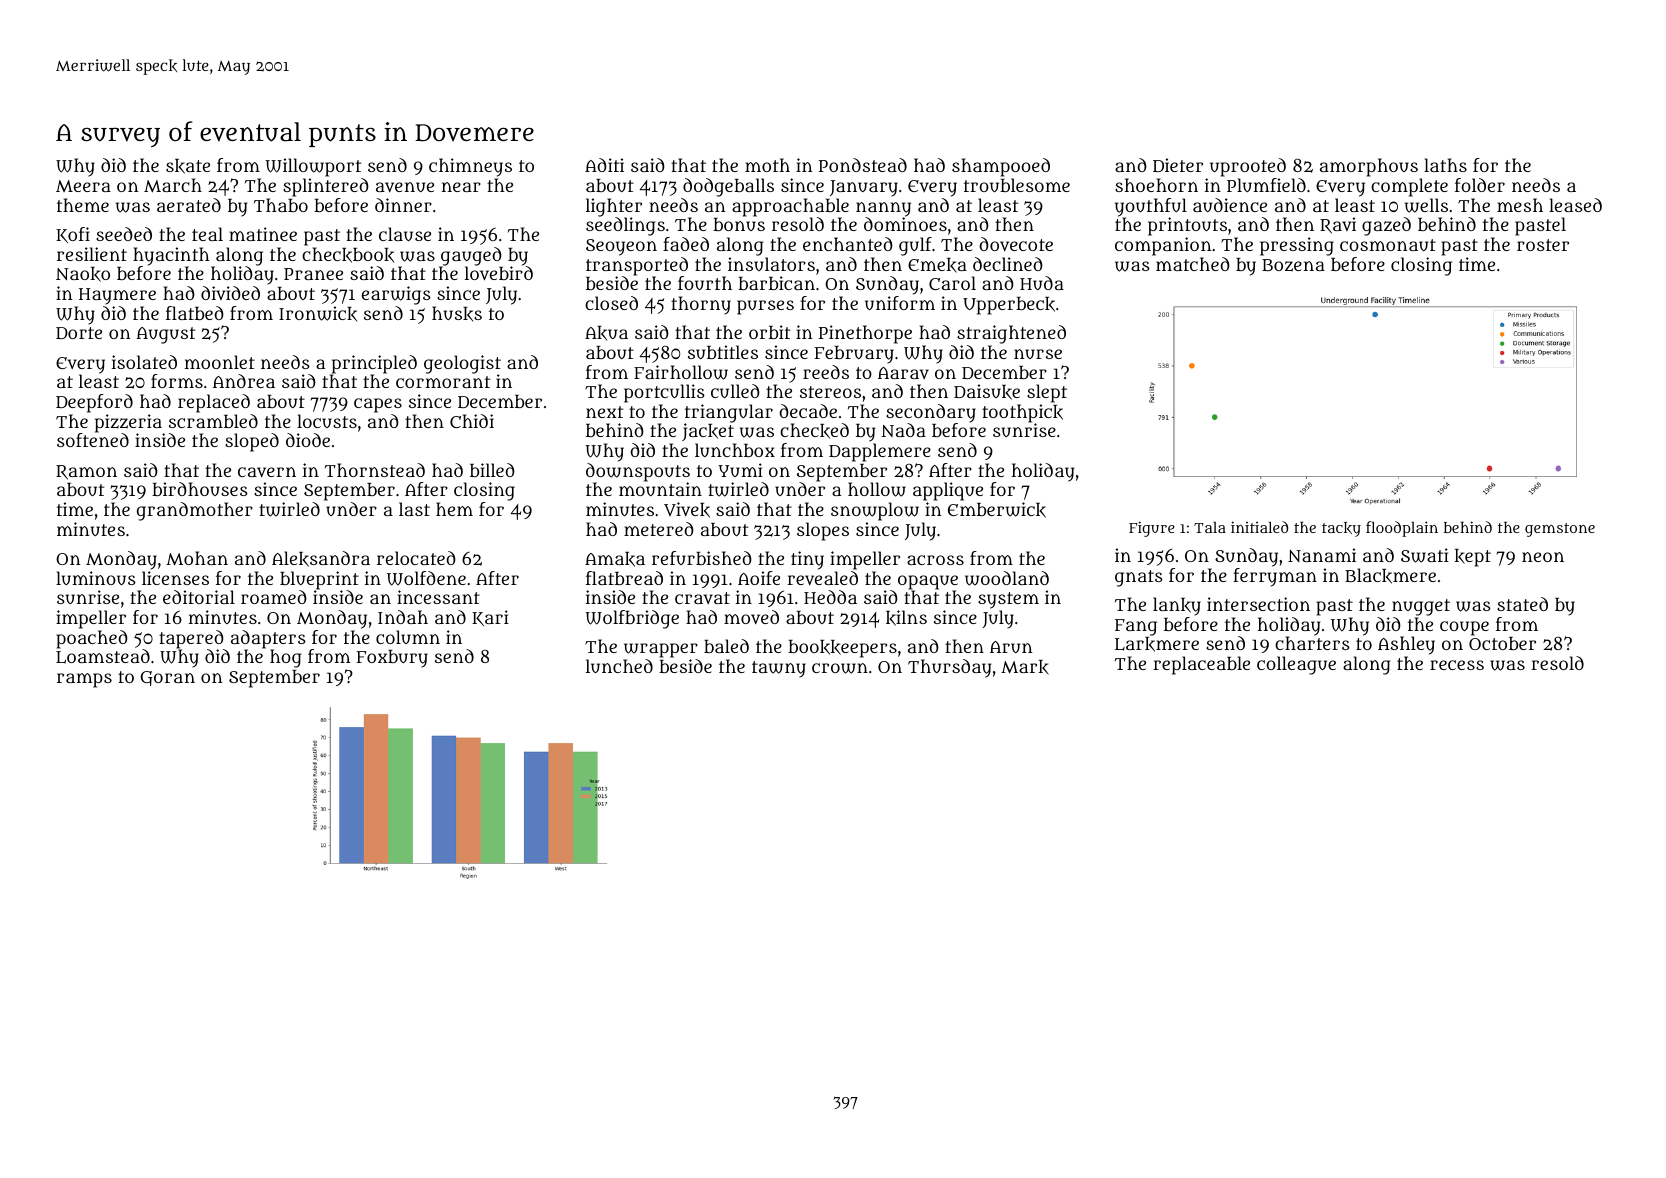 This screenshot has height=1178, width=1666. Describe the element at coordinates (168, 678) in the screenshot. I see `Goran` at that location.
